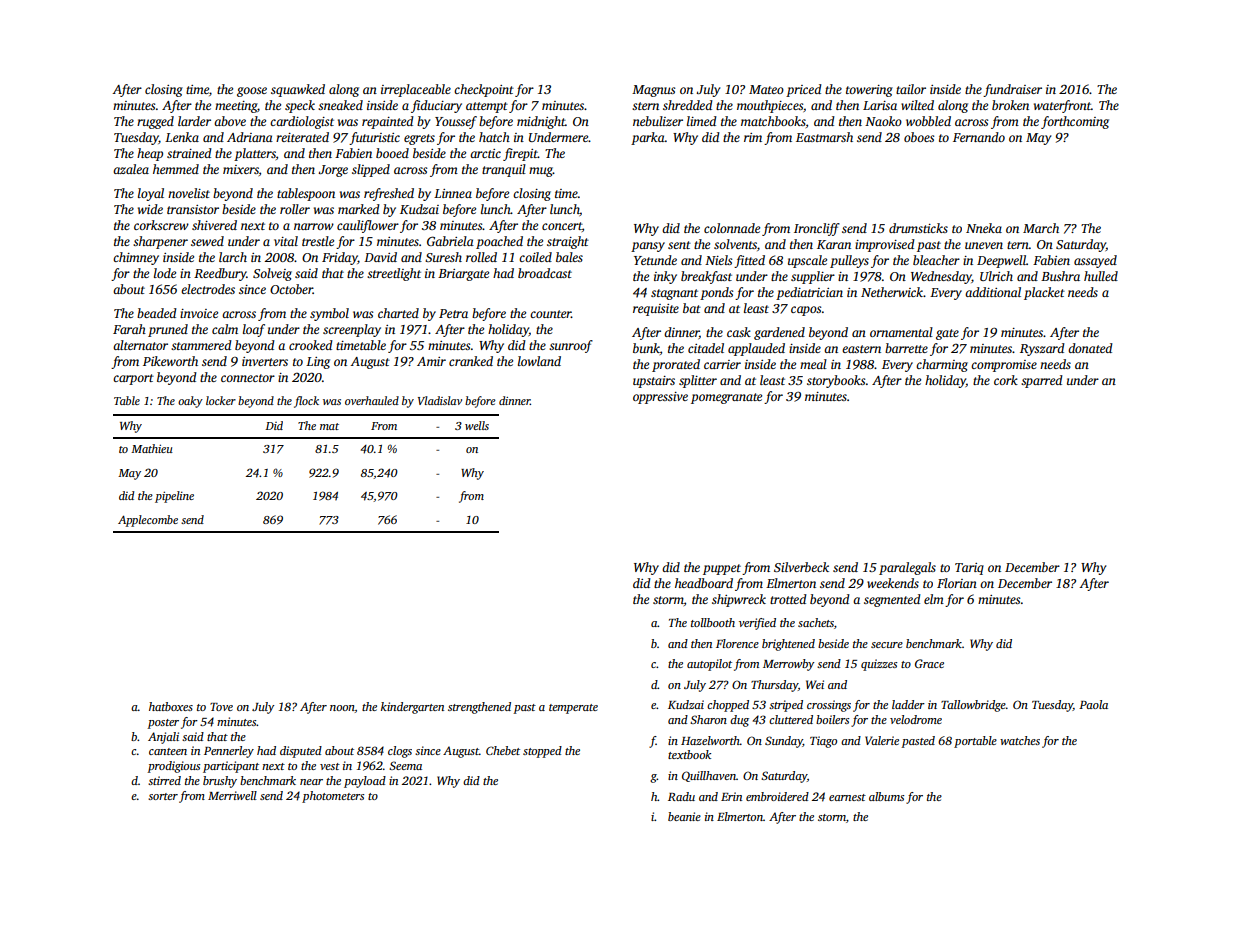  I want to click on fundraiser, so click(1012, 90).
